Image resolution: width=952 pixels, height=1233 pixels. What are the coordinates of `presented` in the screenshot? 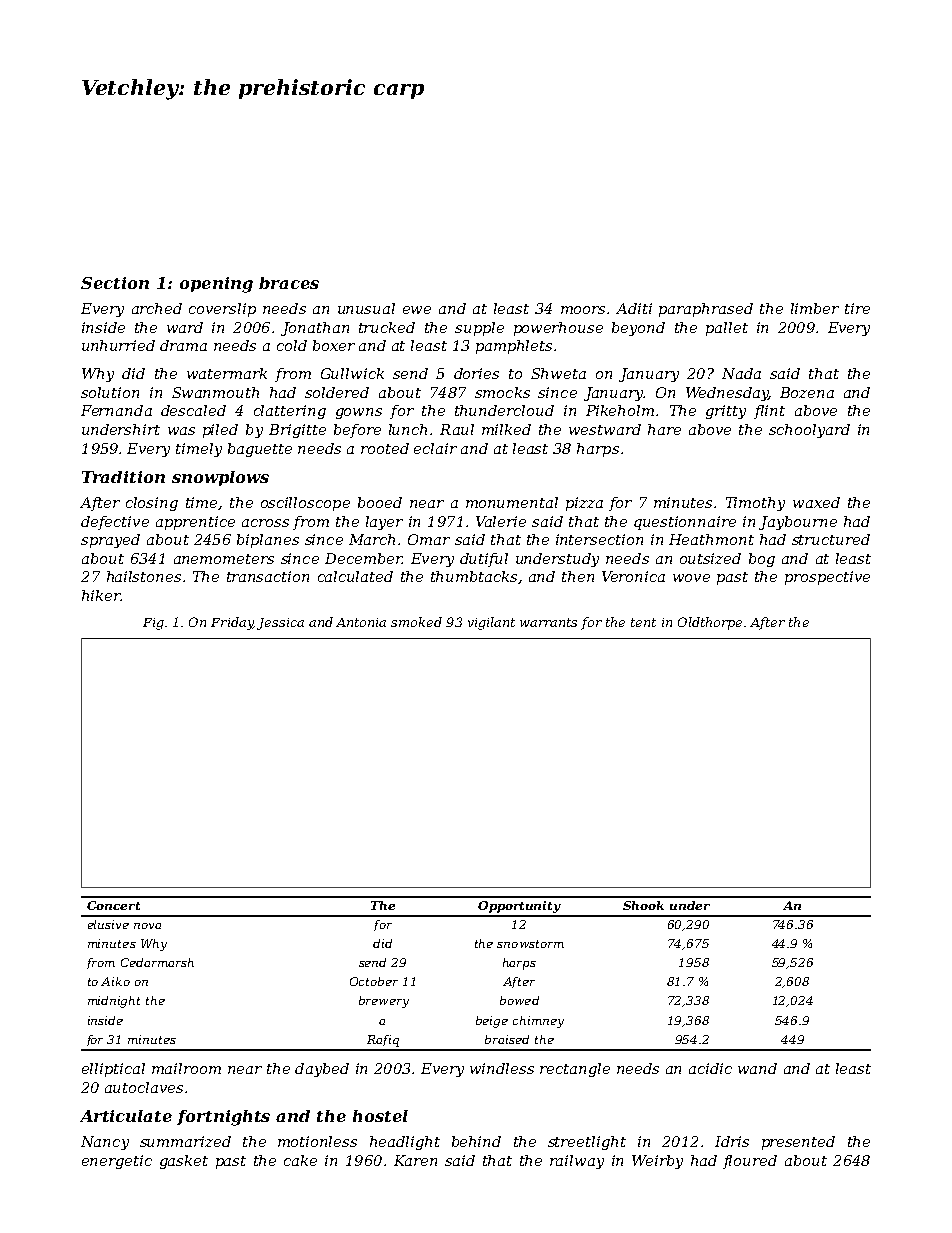 It's located at (798, 1143).
